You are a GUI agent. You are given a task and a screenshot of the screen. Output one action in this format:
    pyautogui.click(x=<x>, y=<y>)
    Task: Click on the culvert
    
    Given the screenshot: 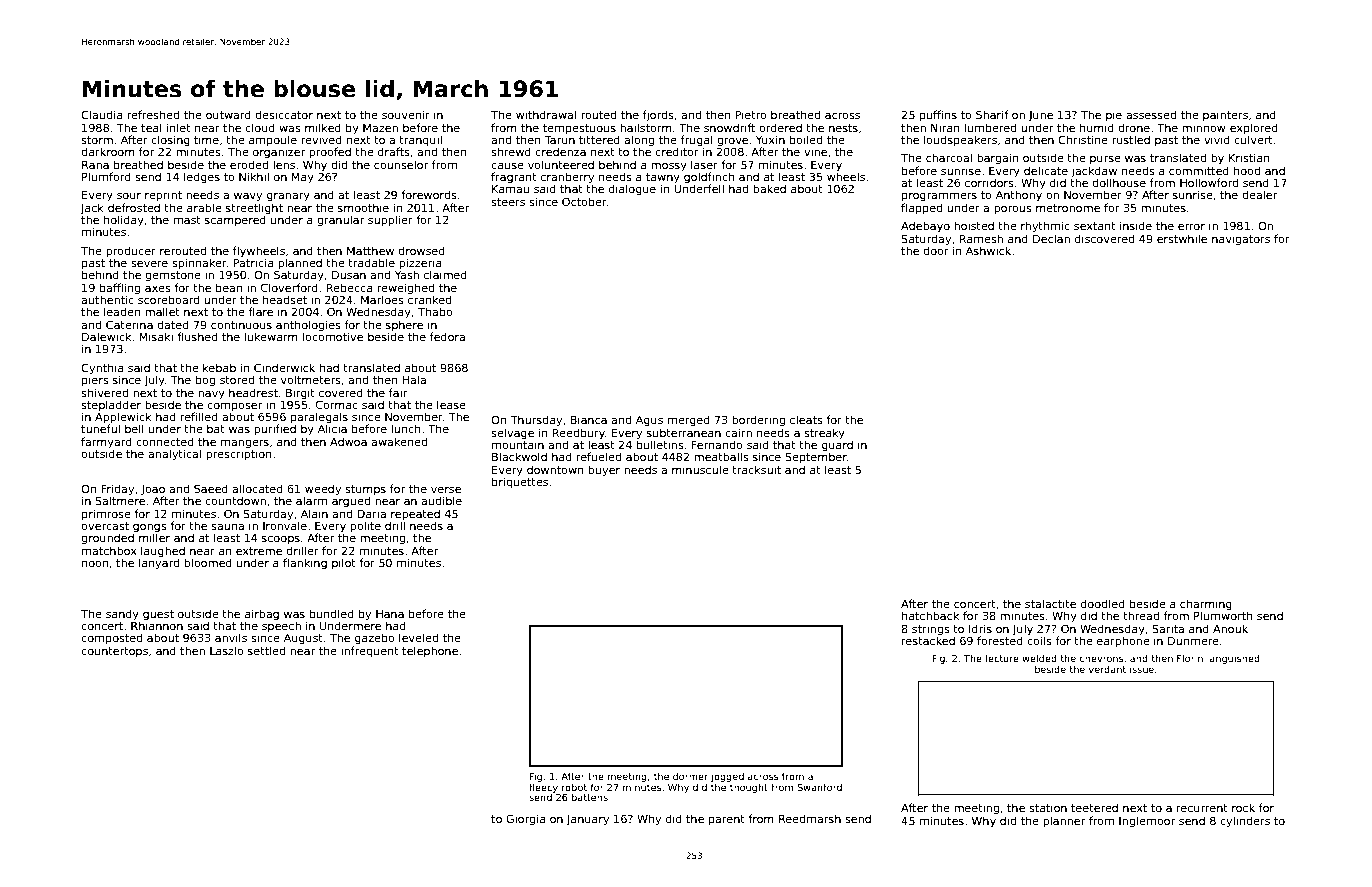 What is the action you would take?
    pyautogui.click(x=1253, y=139)
